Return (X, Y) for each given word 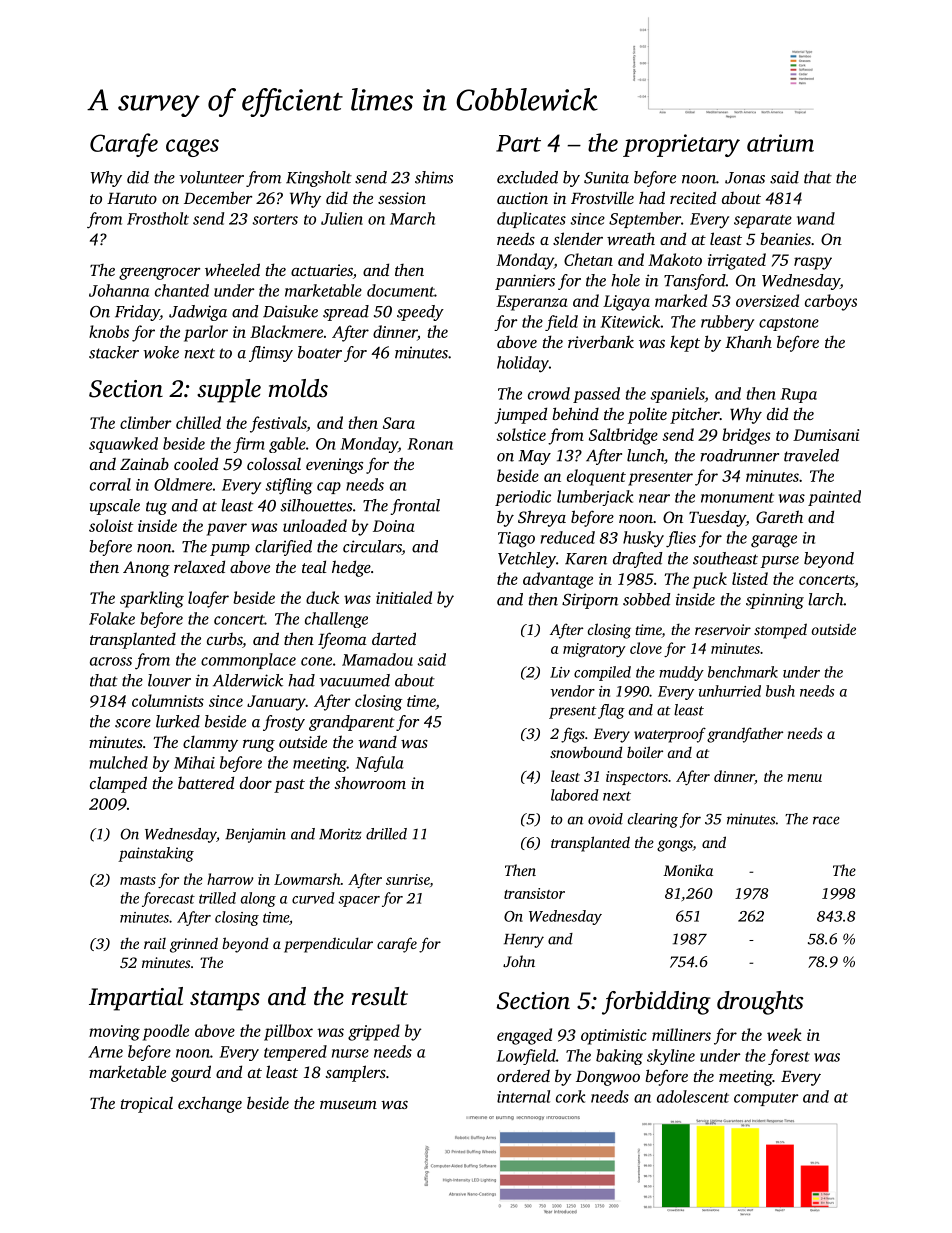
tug (156, 508)
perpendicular (328, 945)
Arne (105, 1052)
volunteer (211, 177)
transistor (534, 893)
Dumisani (826, 435)
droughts (760, 1003)
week (784, 1034)
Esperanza (532, 303)
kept (685, 343)
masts (138, 880)
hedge (351, 568)
